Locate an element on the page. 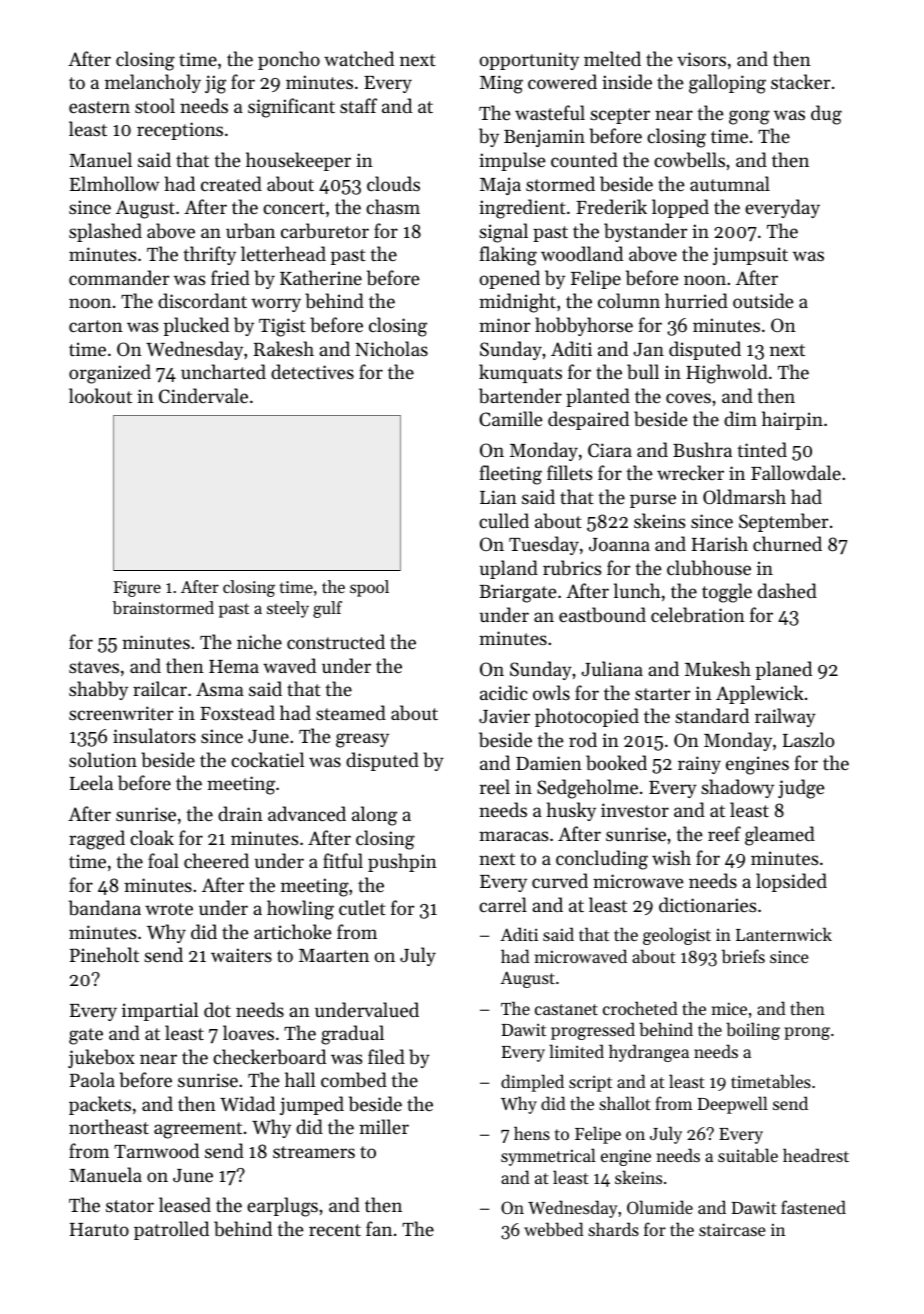 The height and width of the page is (1314, 924). despaired is located at coordinates (588, 420).
